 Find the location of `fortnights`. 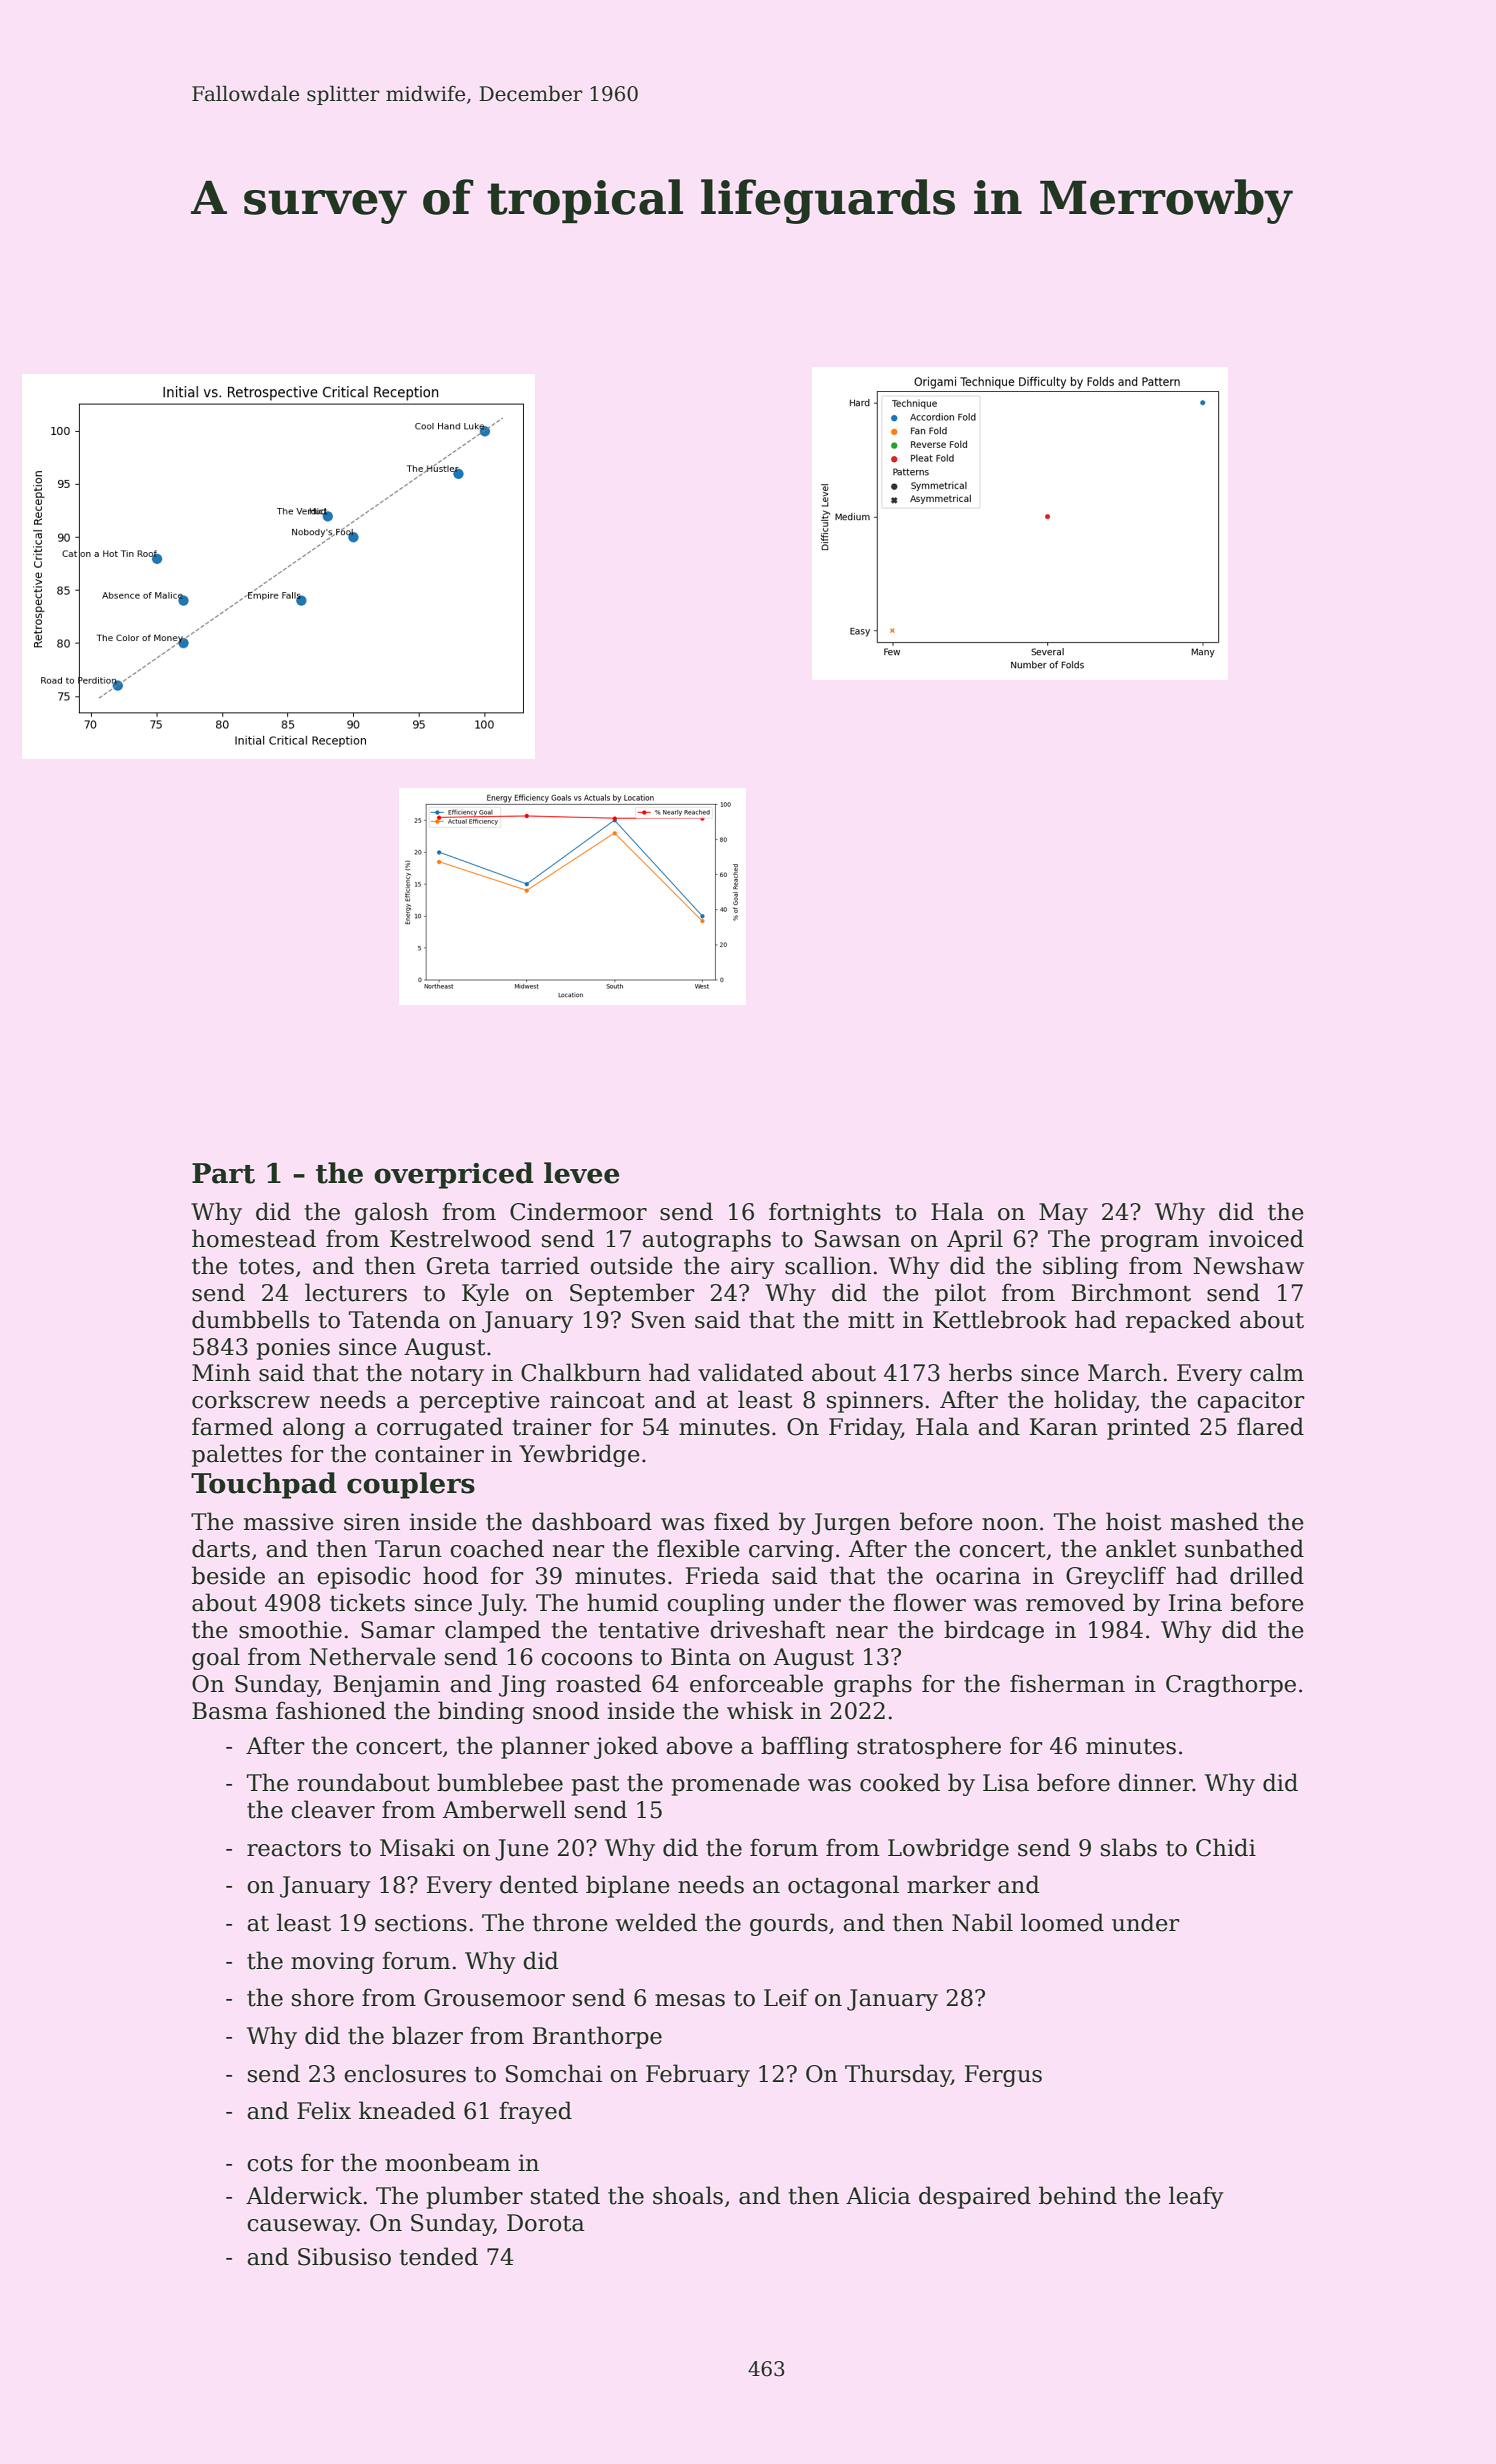

fortnights is located at coordinates (825, 1213).
